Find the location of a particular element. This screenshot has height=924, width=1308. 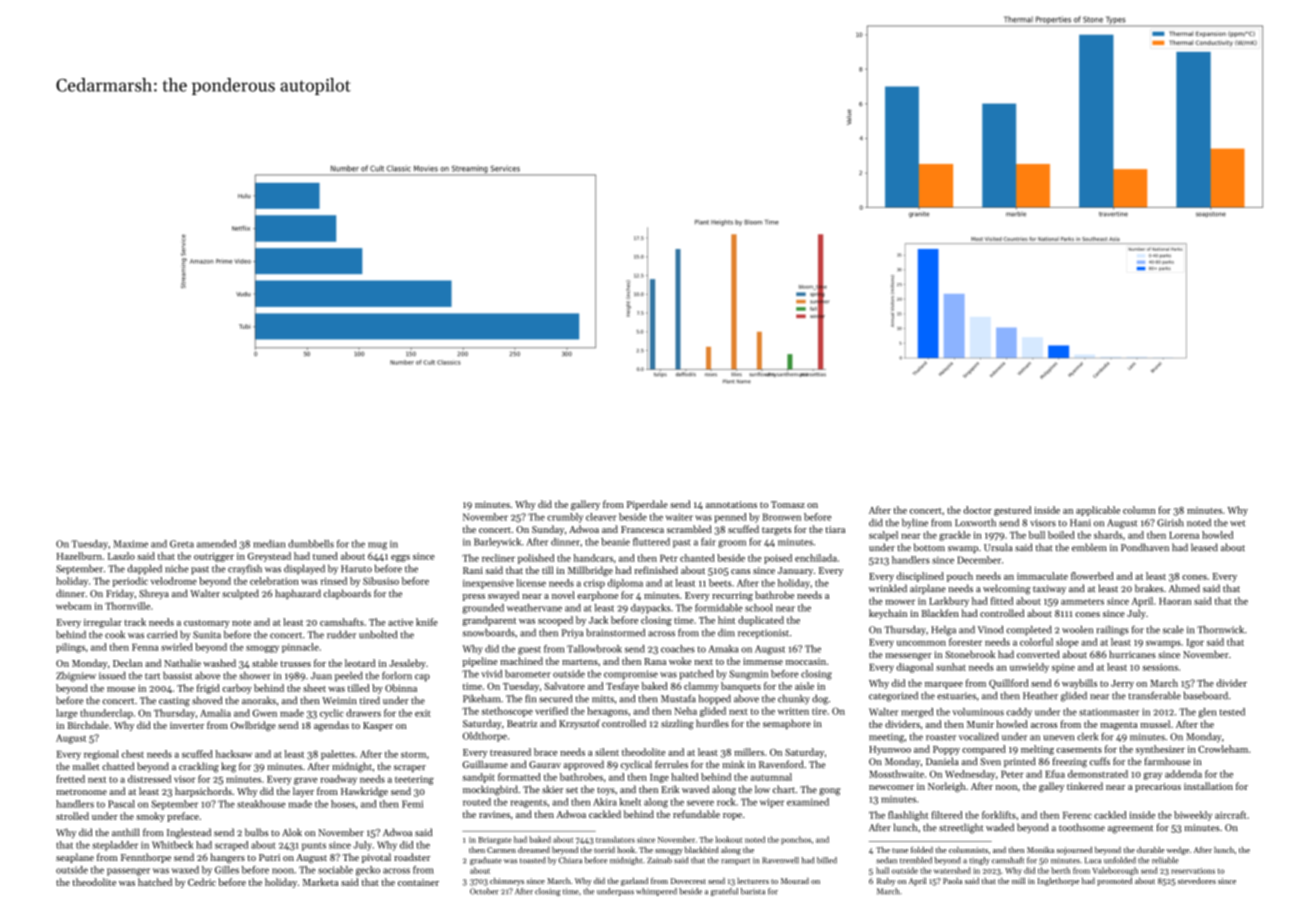

Greta is located at coordinates (182, 544).
